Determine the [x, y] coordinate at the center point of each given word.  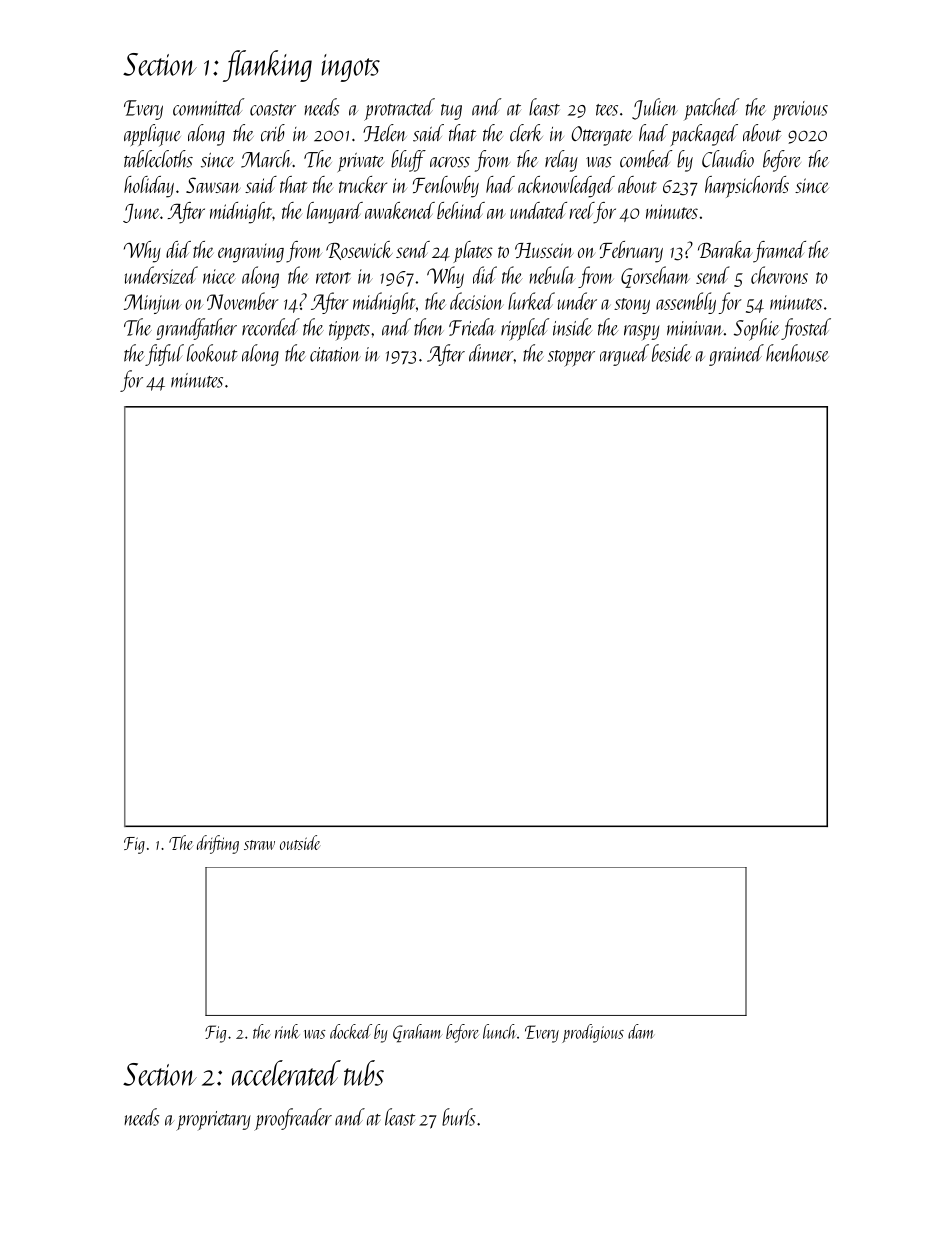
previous [800, 111]
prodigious [593, 1033]
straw [259, 845]
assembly [686, 303]
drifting [218, 844]
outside [300, 842]
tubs [364, 1073]
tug [451, 112]
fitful [164, 355]
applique [152, 135]
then [428, 327]
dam [641, 1031]
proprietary [213, 1121]
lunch [500, 1031]
